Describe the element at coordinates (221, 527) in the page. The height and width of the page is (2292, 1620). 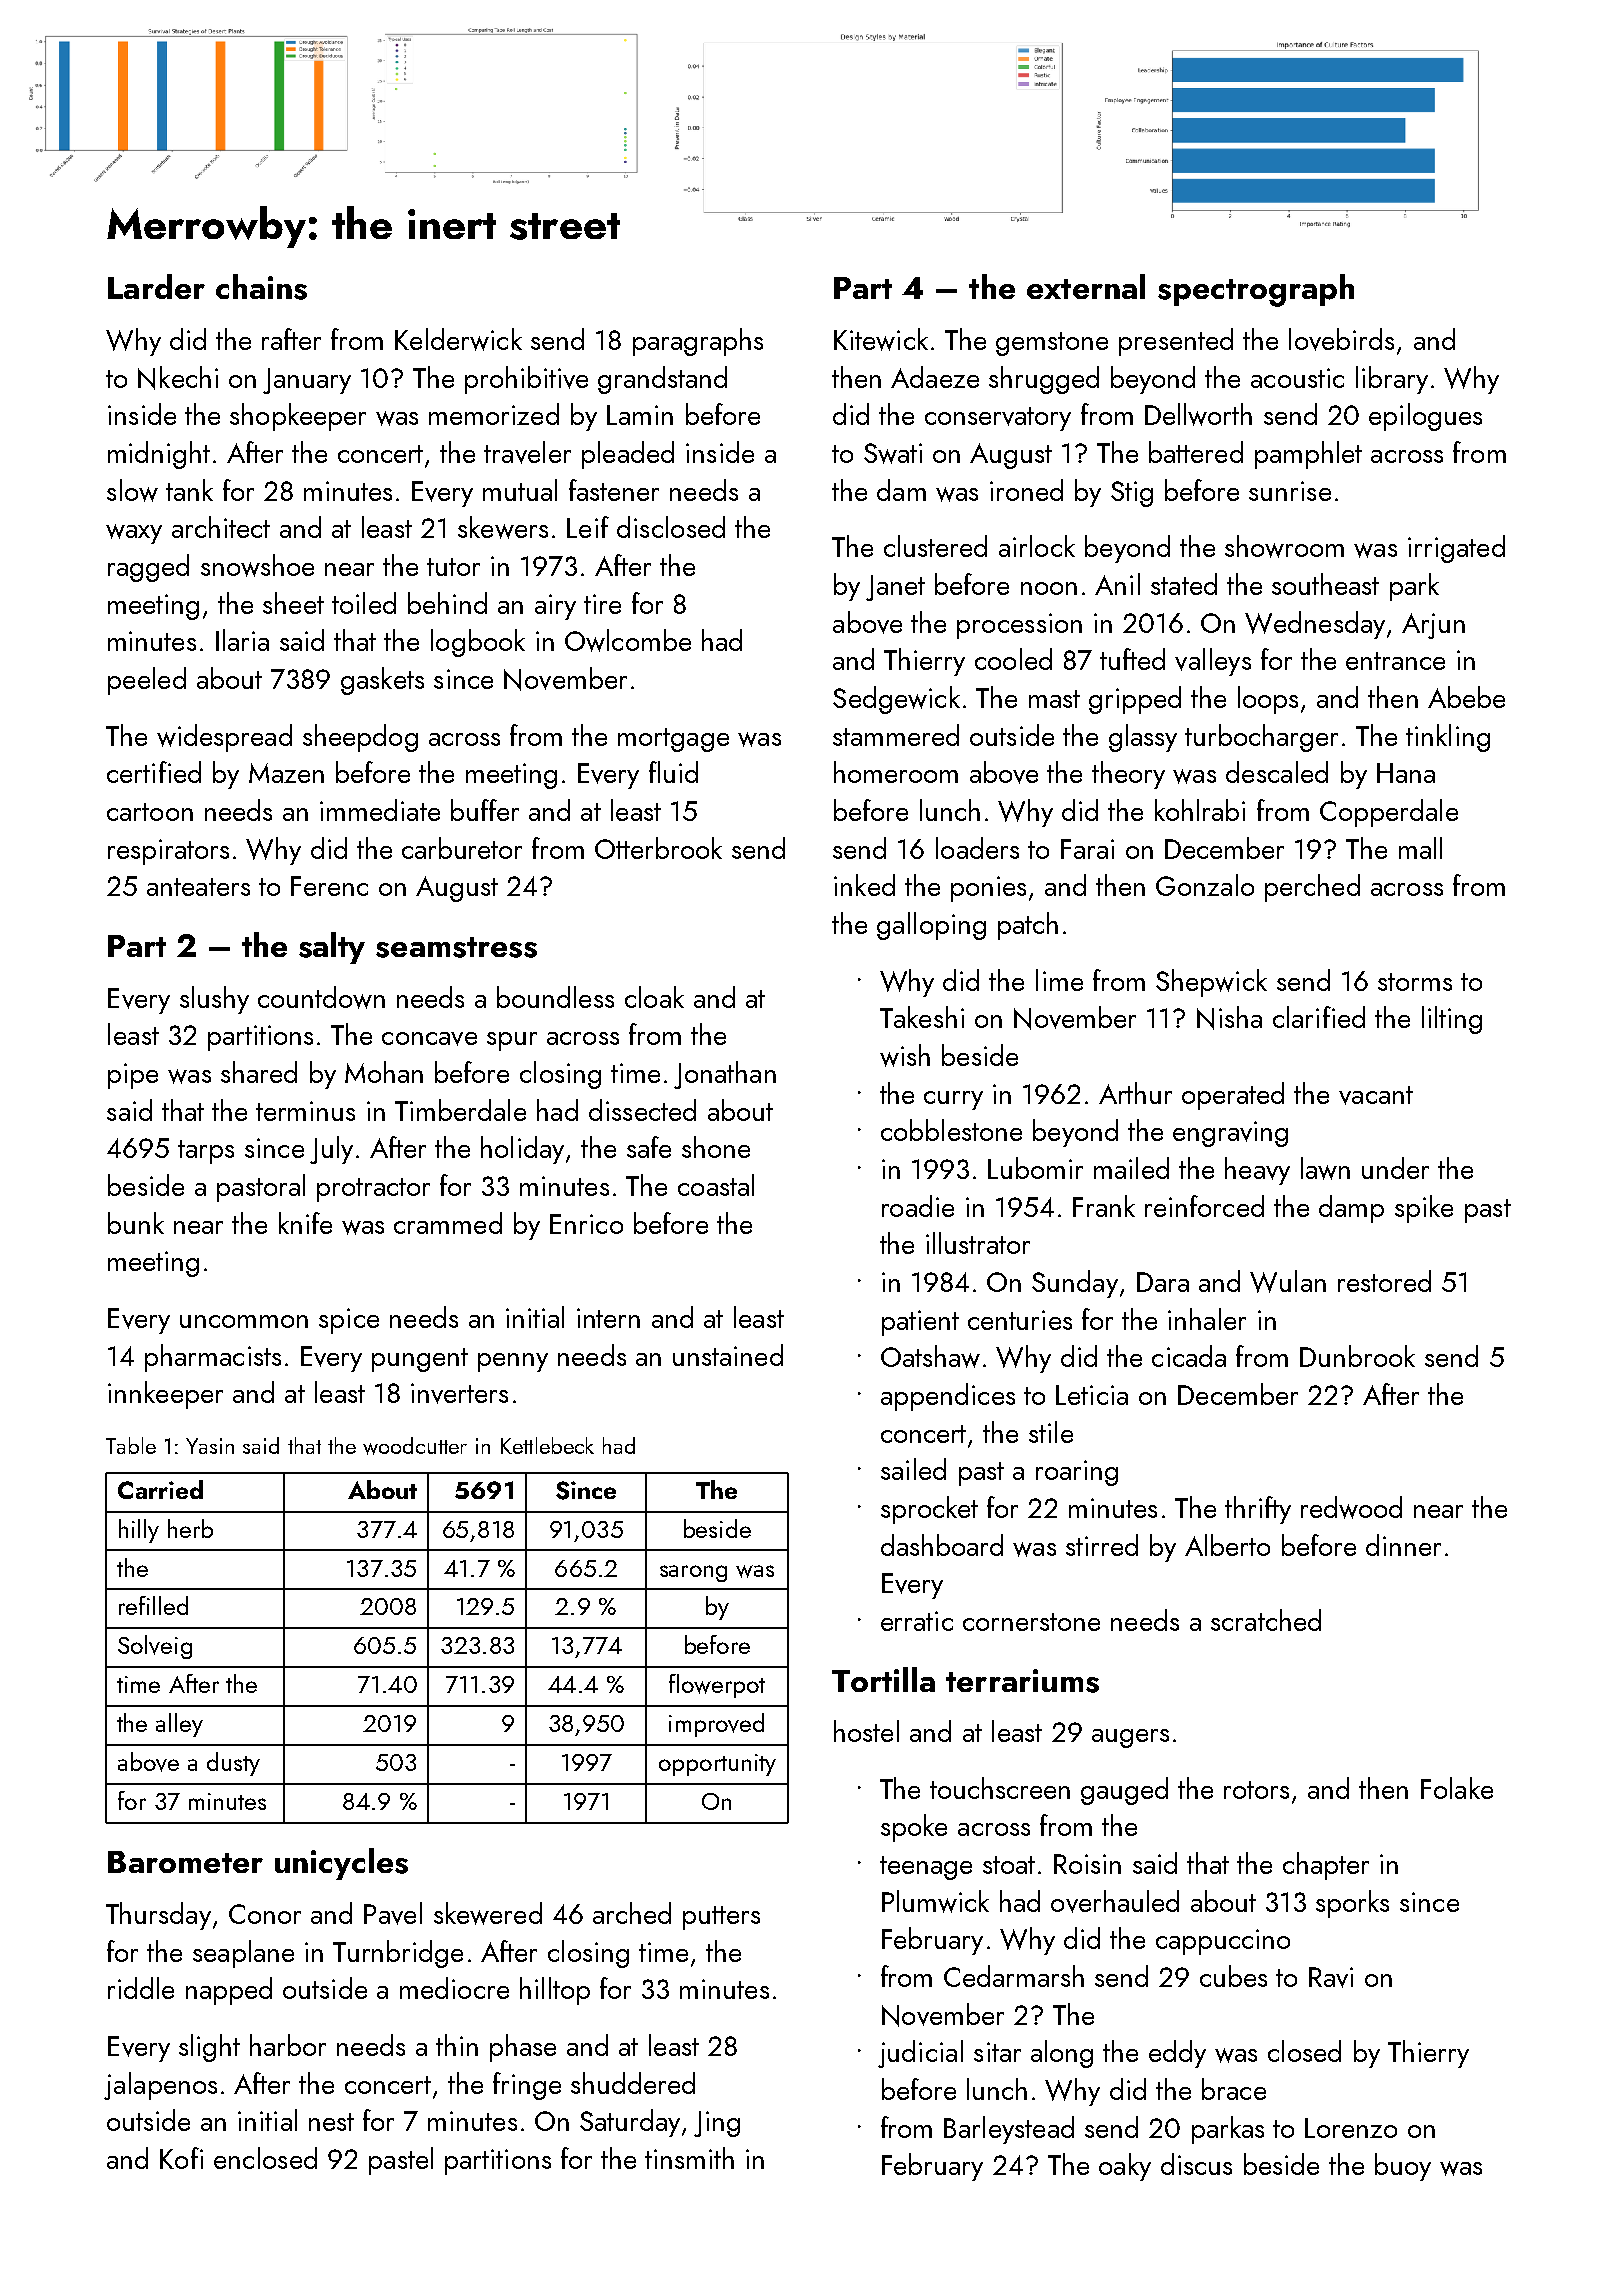
I see `architect` at that location.
